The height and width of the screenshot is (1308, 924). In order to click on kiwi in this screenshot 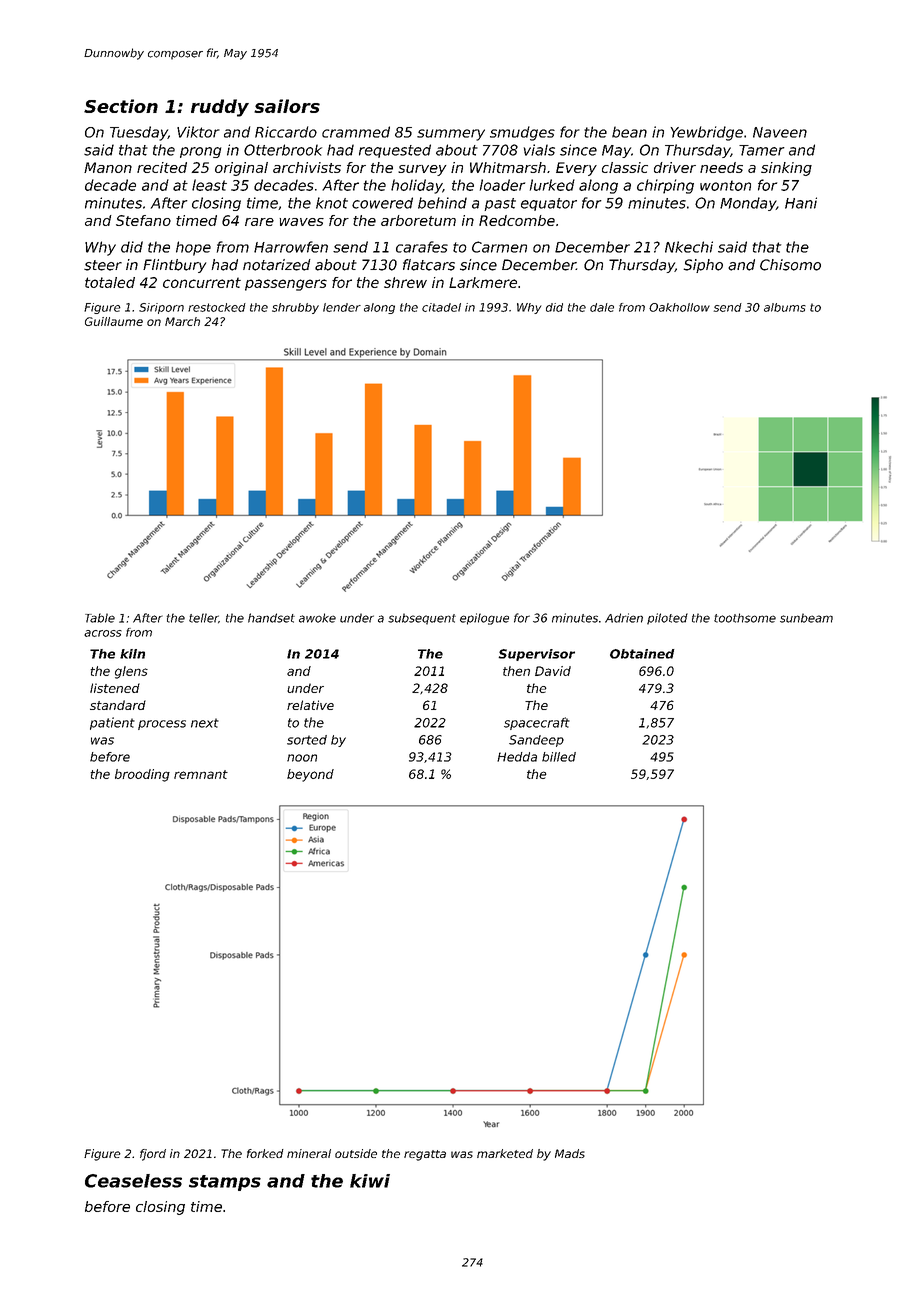, I will do `click(370, 1181)`.
